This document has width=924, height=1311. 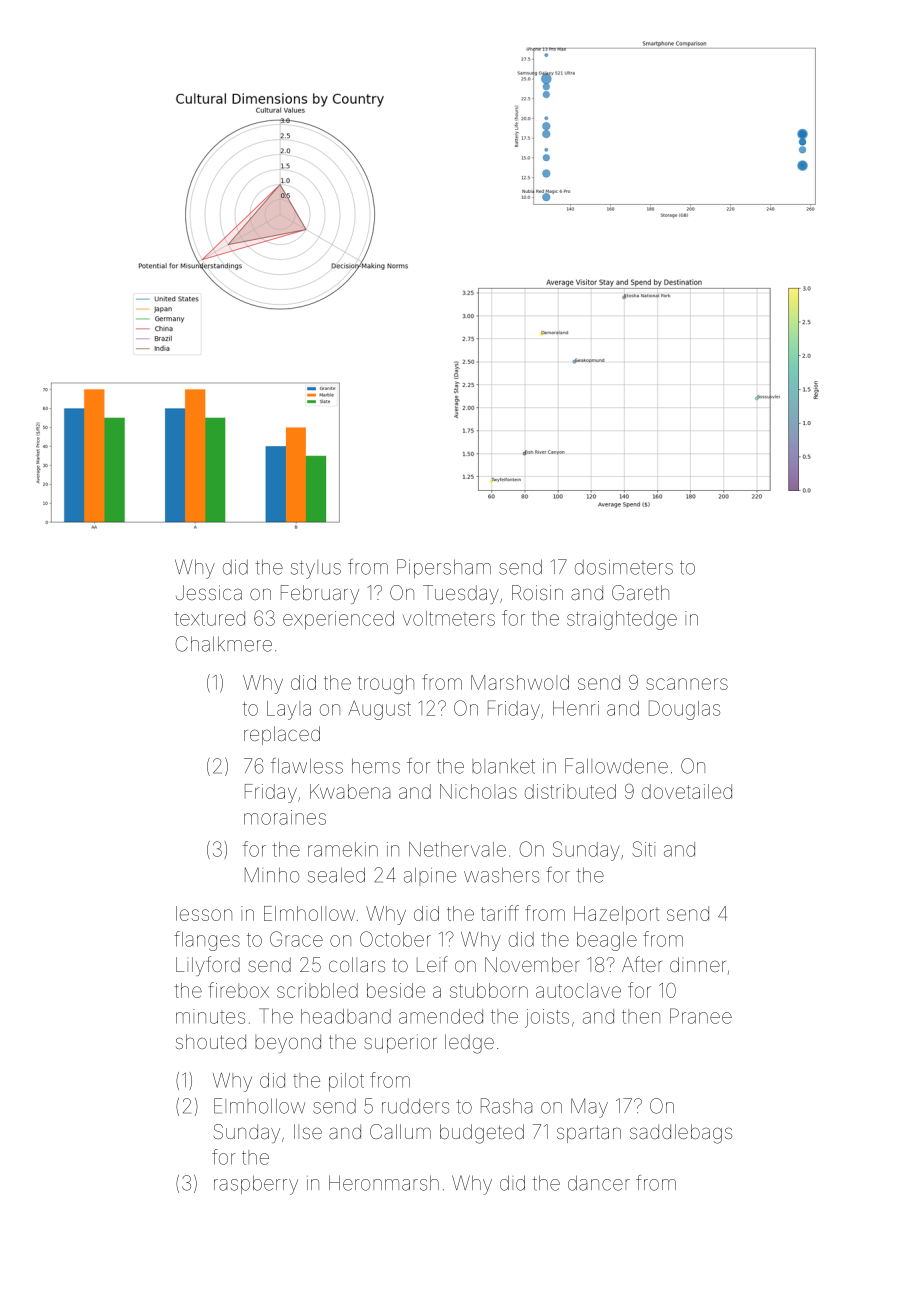 What do you see at coordinates (520, 682) in the document?
I see `Marshwold` at bounding box center [520, 682].
